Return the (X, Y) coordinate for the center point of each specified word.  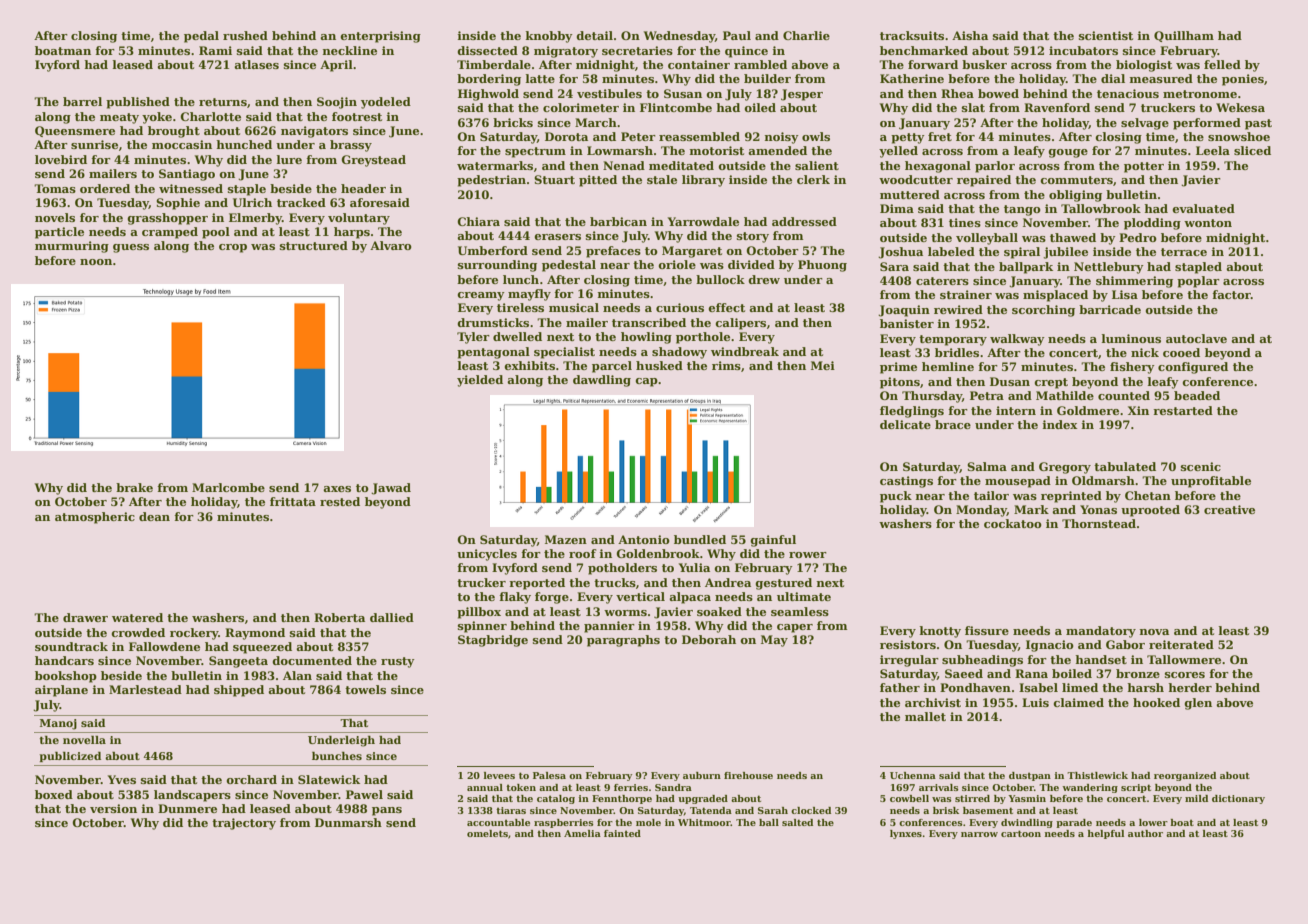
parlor (995, 167)
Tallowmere (1184, 659)
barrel (82, 101)
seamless (800, 611)
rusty (398, 662)
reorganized (1185, 776)
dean (154, 516)
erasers (557, 237)
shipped (239, 691)
